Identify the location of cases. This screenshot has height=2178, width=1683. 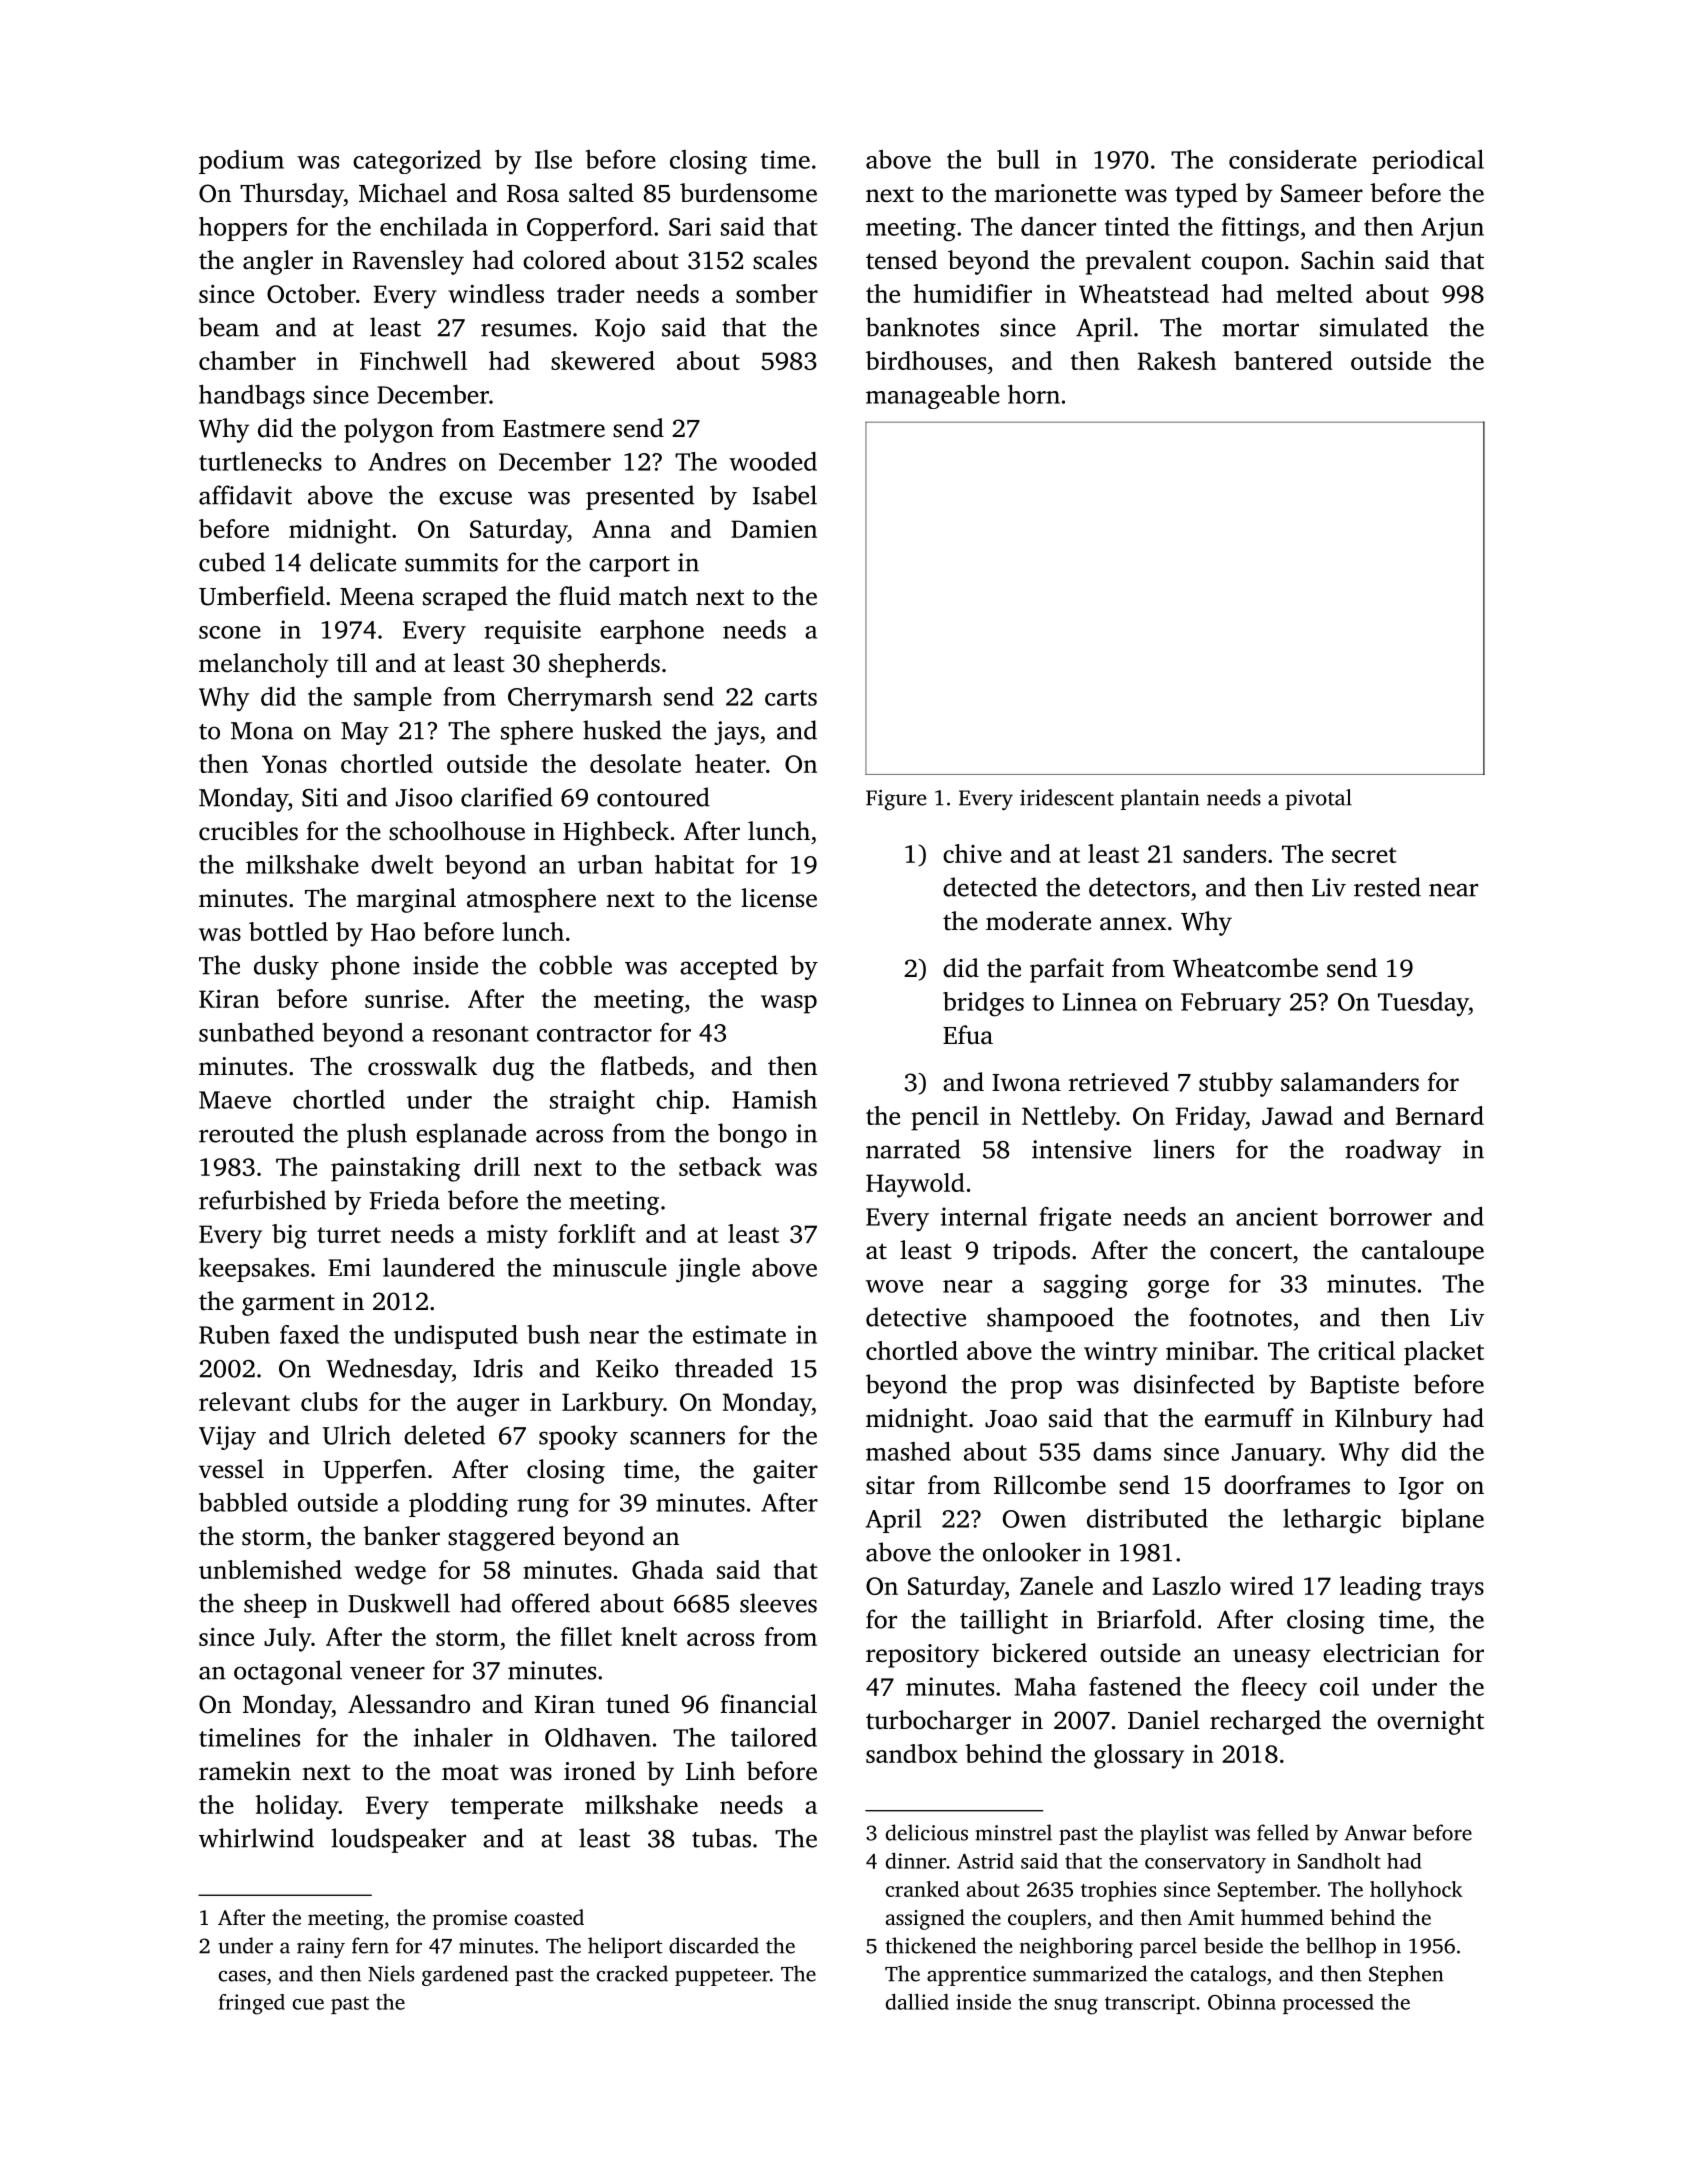
(242, 1976).
